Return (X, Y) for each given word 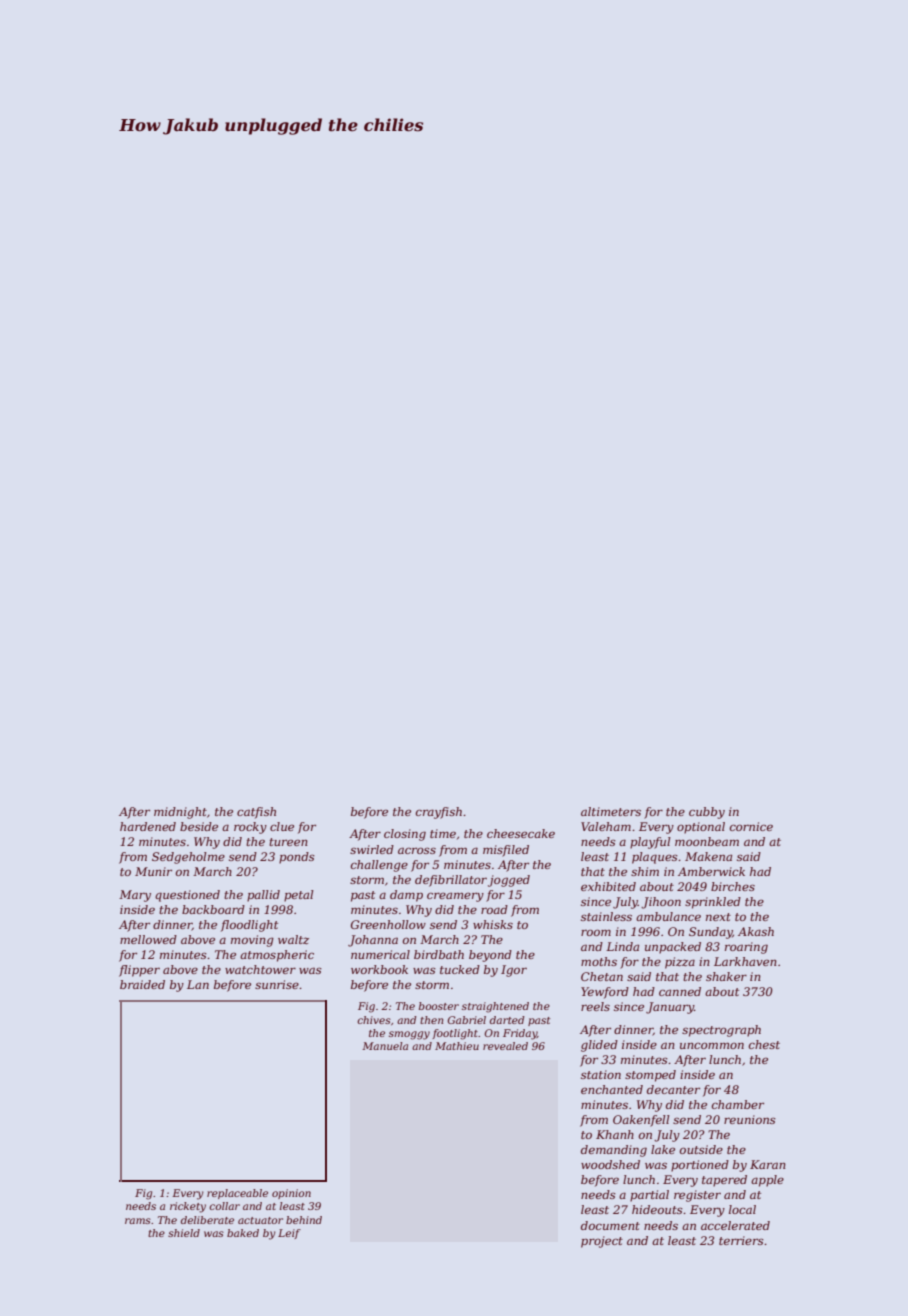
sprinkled (713, 903)
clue (282, 826)
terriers (741, 1240)
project (602, 1242)
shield (184, 1233)
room (596, 932)
